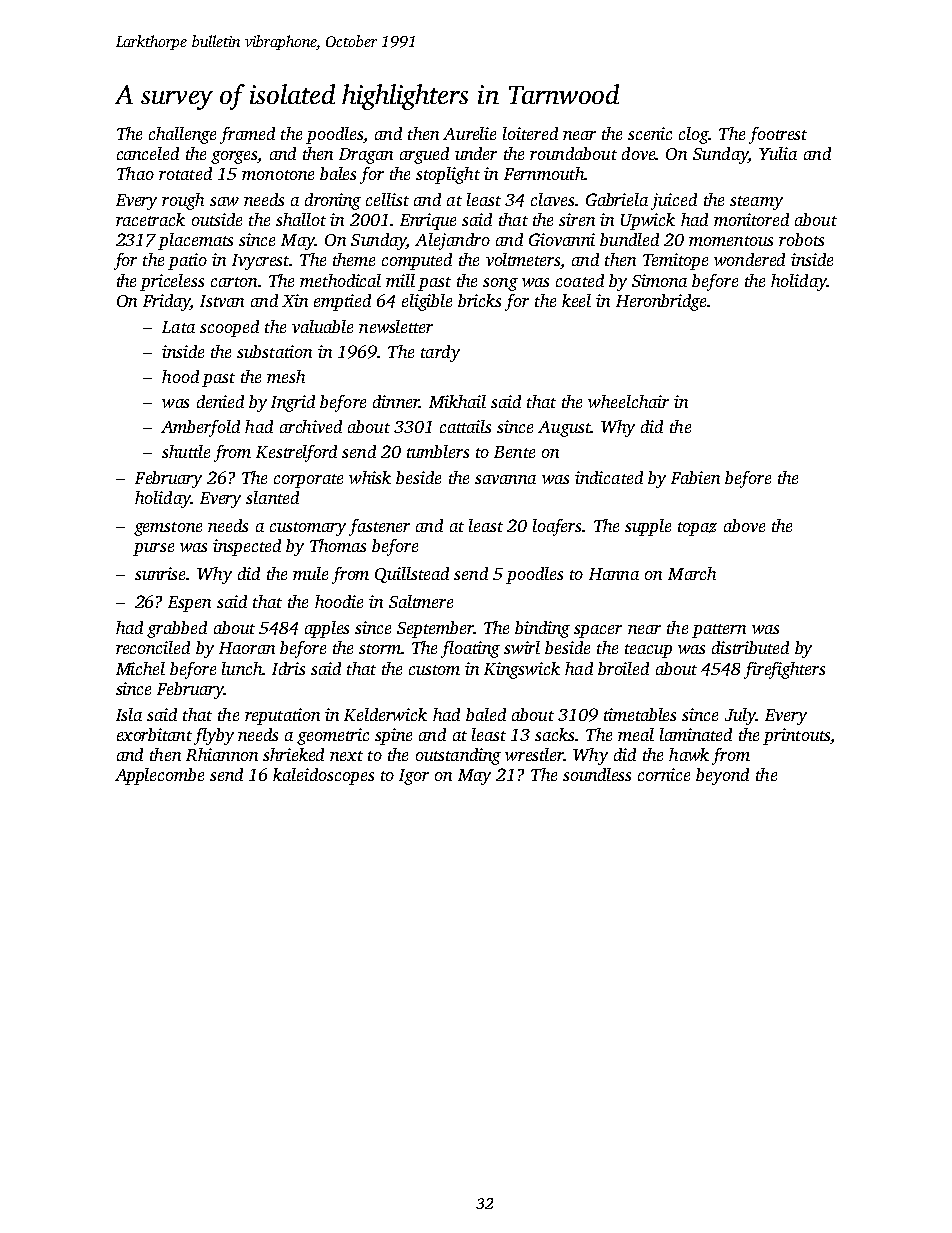 This screenshot has height=1233, width=952. Describe the element at coordinates (514, 452) in the screenshot. I see `Bente` at that location.
